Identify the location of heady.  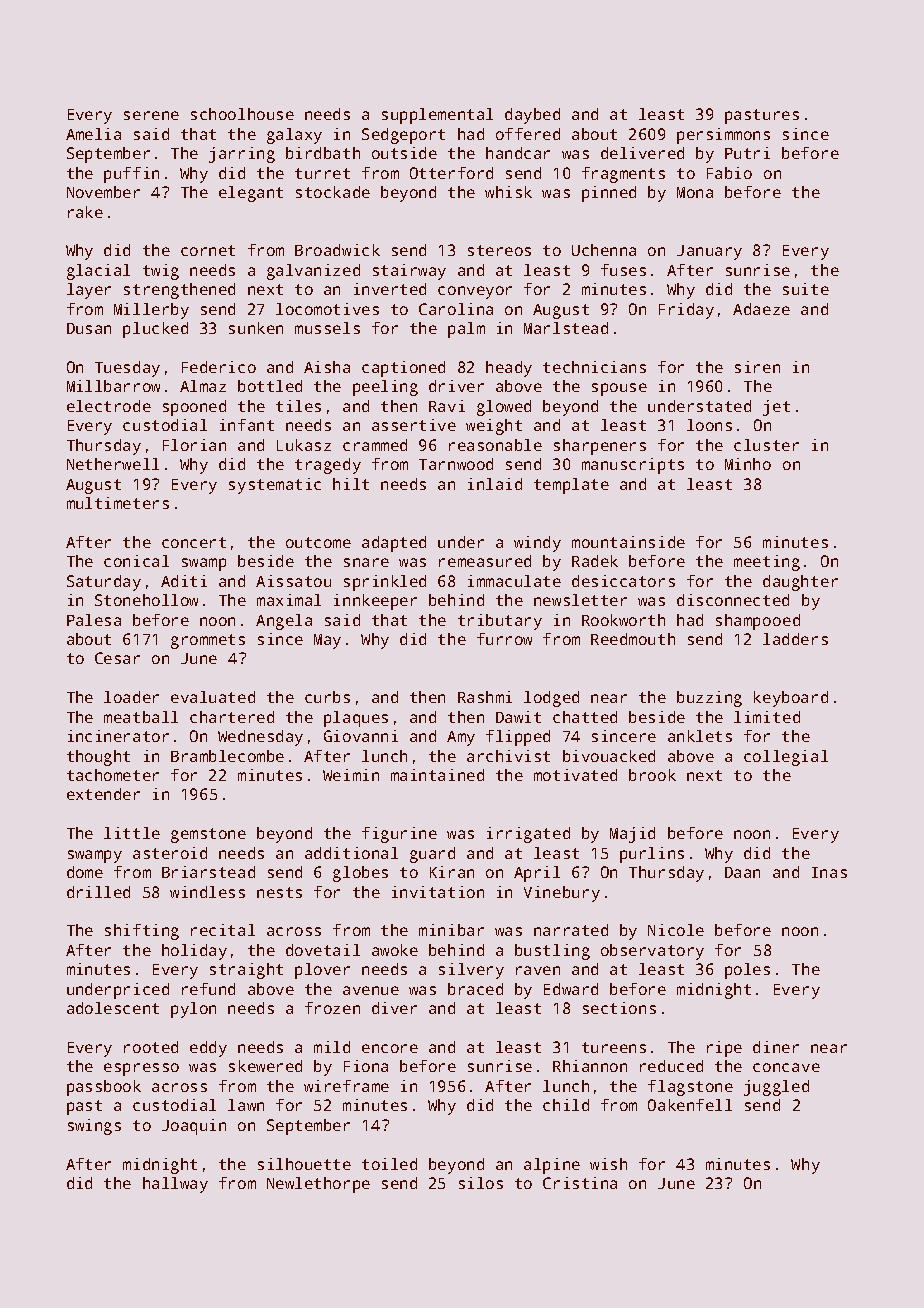
(509, 369).
